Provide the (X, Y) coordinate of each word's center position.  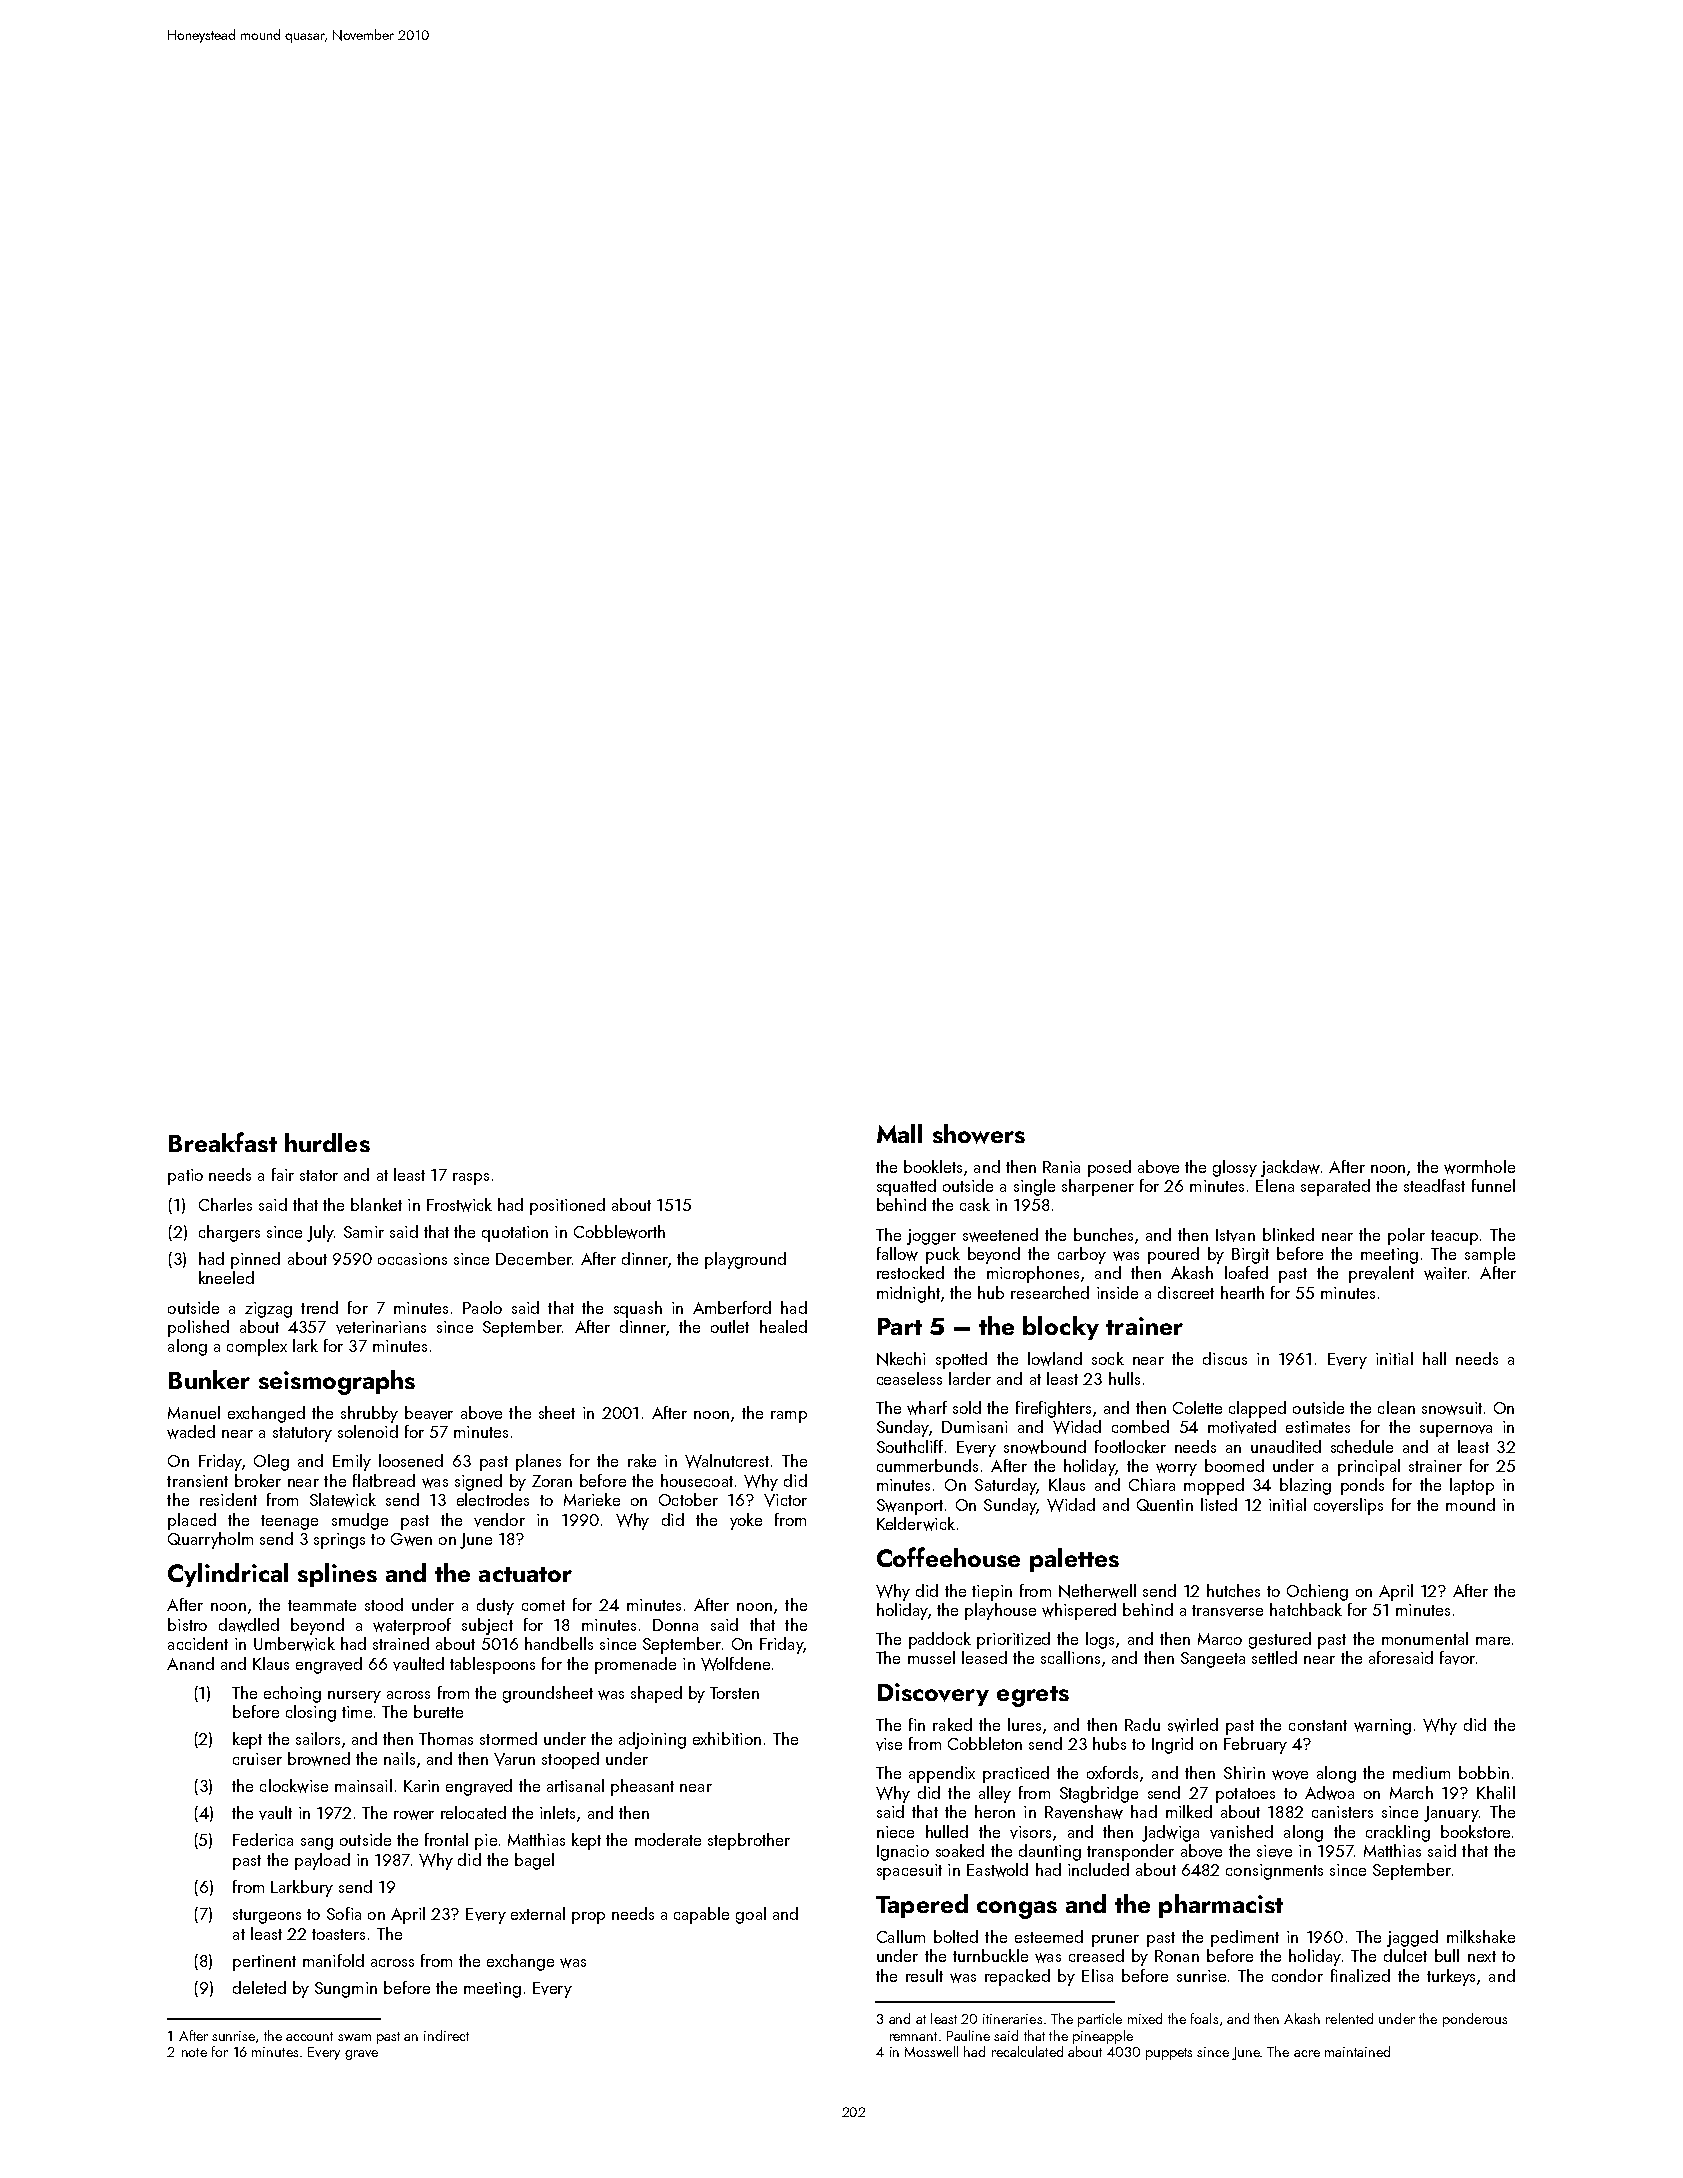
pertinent (264, 1963)
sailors (318, 1738)
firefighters (1053, 1409)
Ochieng (1317, 1592)
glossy (1235, 1168)
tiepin (992, 1593)
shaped (656, 1694)
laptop (1472, 1486)
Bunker (209, 1379)
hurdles (327, 1142)
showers (979, 1134)
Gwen (411, 1539)
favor (1457, 1658)
